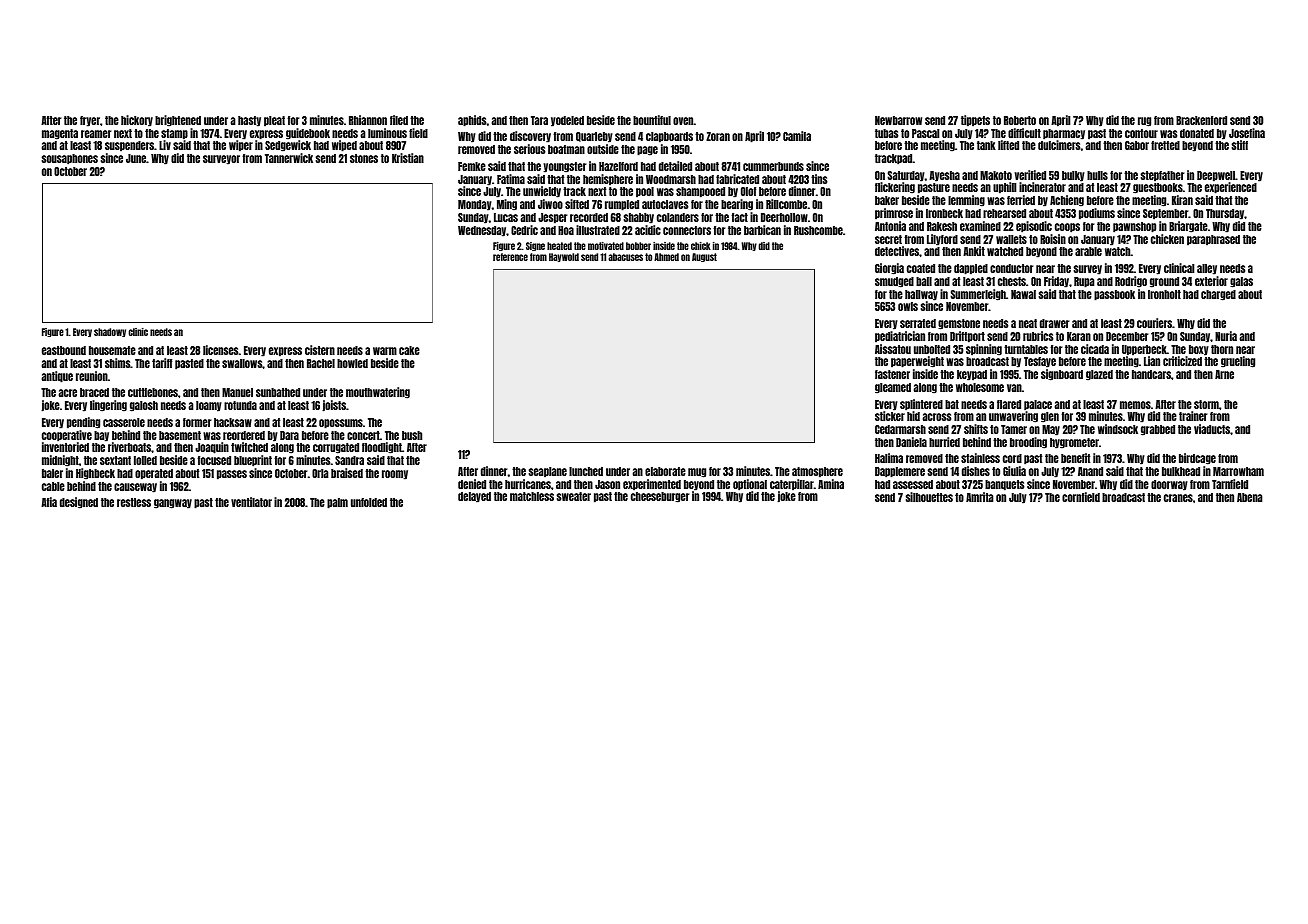 This document has width=1308, height=924. Describe the element at coordinates (368, 120) in the document. I see `Rhiannon` at that location.
